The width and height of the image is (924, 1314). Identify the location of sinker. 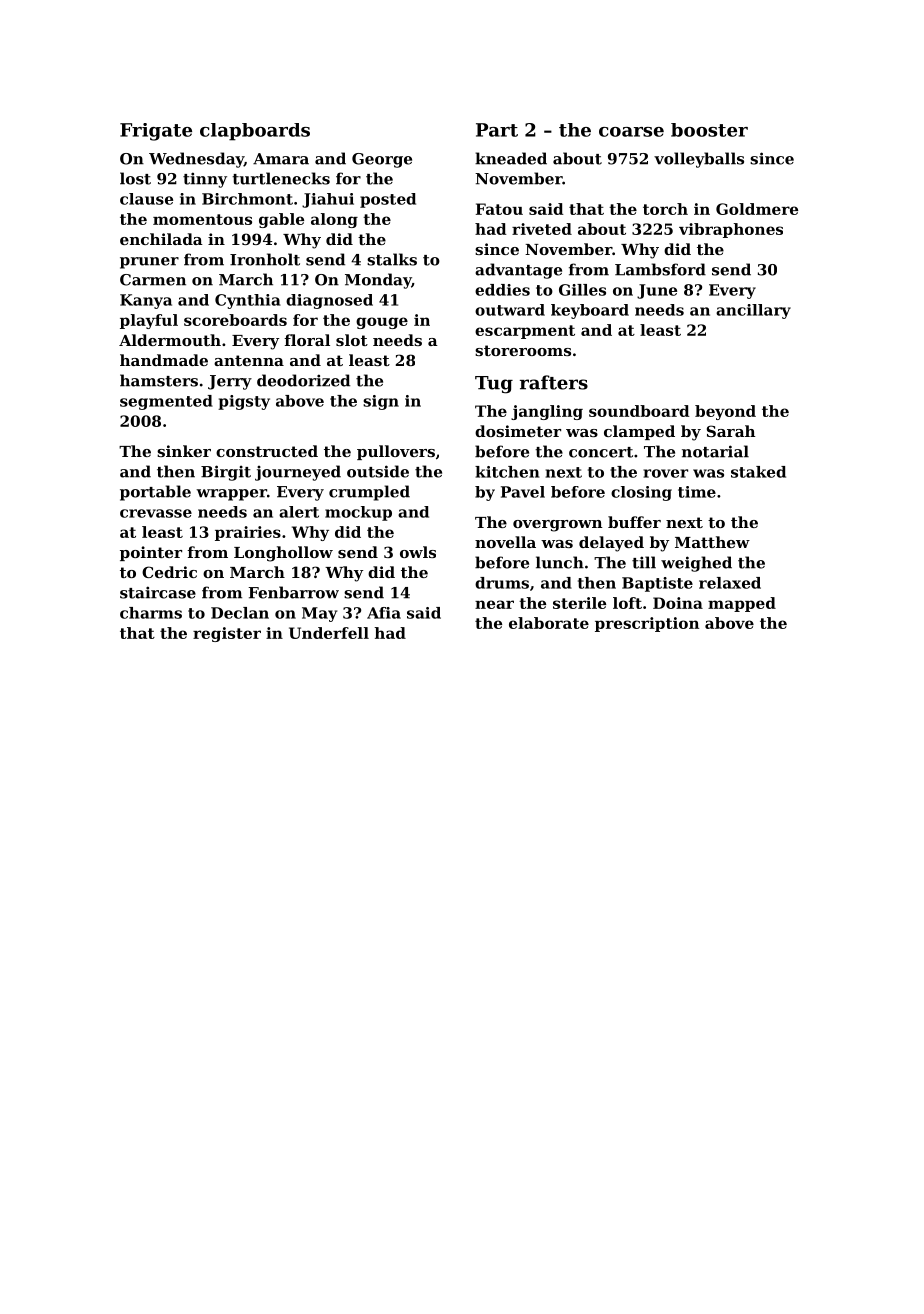
(184, 451).
